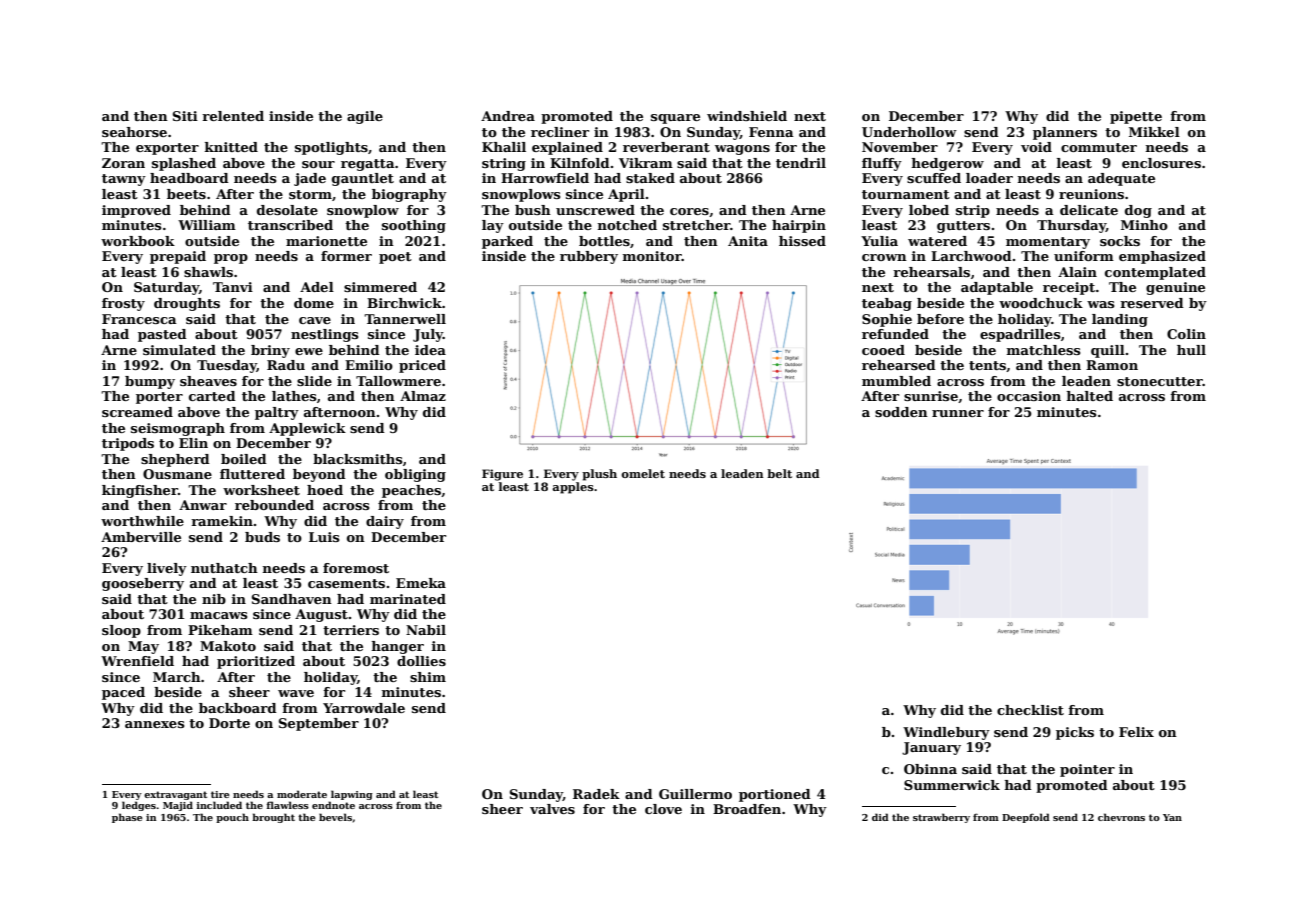 This image has height=924, width=1308. I want to click on Zoran, so click(123, 163).
